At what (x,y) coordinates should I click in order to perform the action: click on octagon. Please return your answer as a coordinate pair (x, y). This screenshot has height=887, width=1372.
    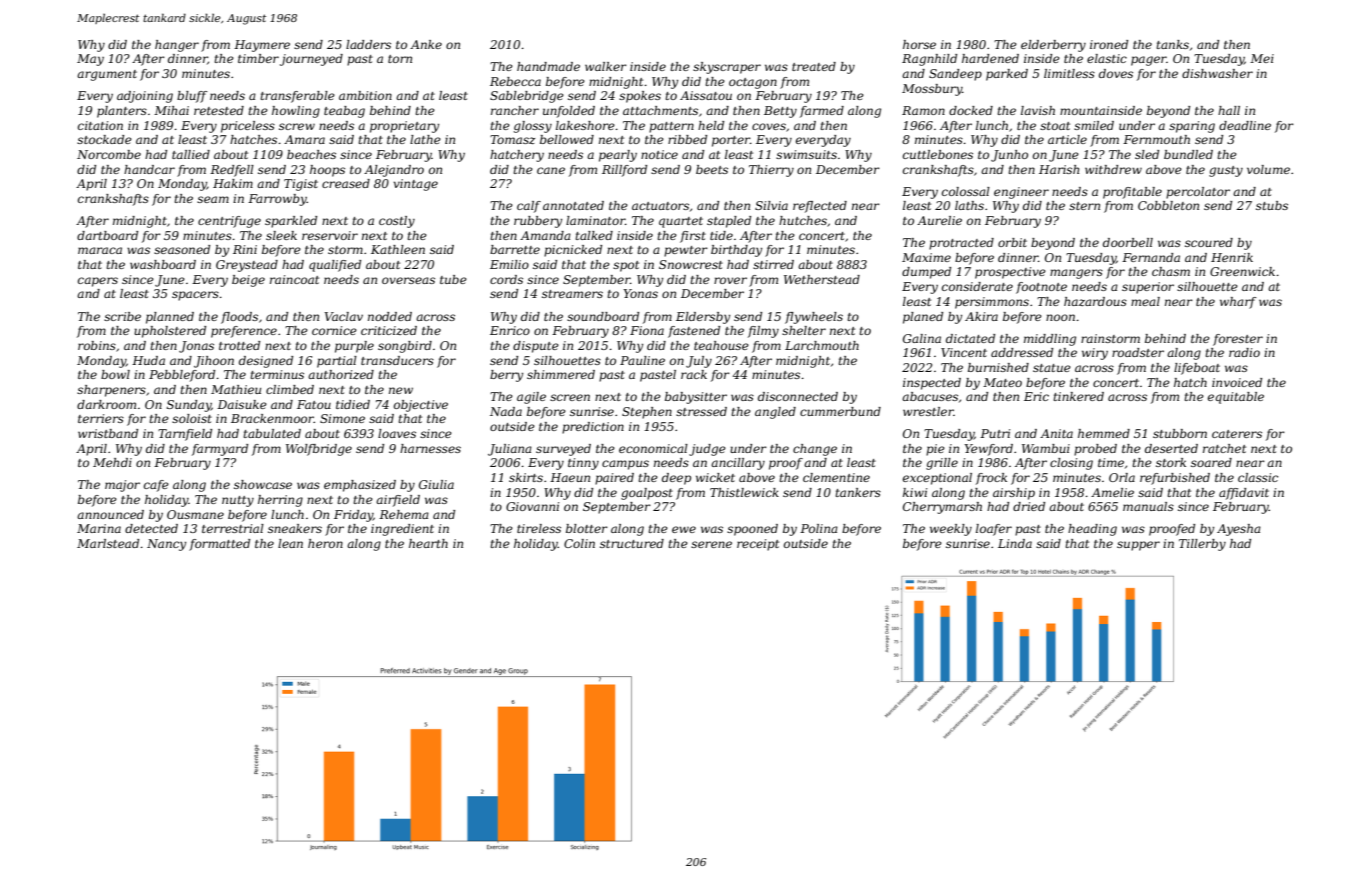
    Looking at the image, I should click on (753, 83).
